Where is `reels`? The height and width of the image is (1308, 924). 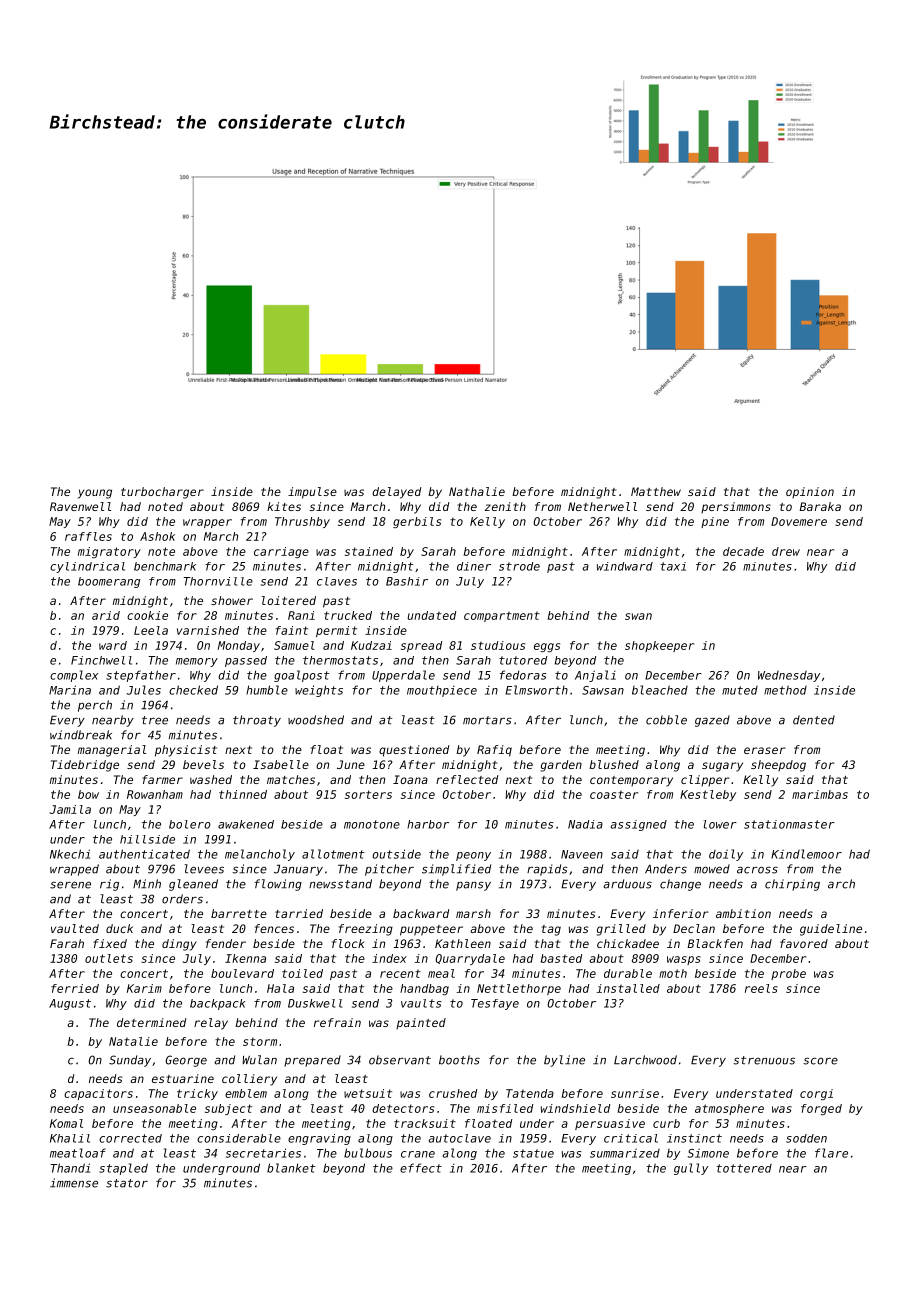 reels is located at coordinates (761, 988).
